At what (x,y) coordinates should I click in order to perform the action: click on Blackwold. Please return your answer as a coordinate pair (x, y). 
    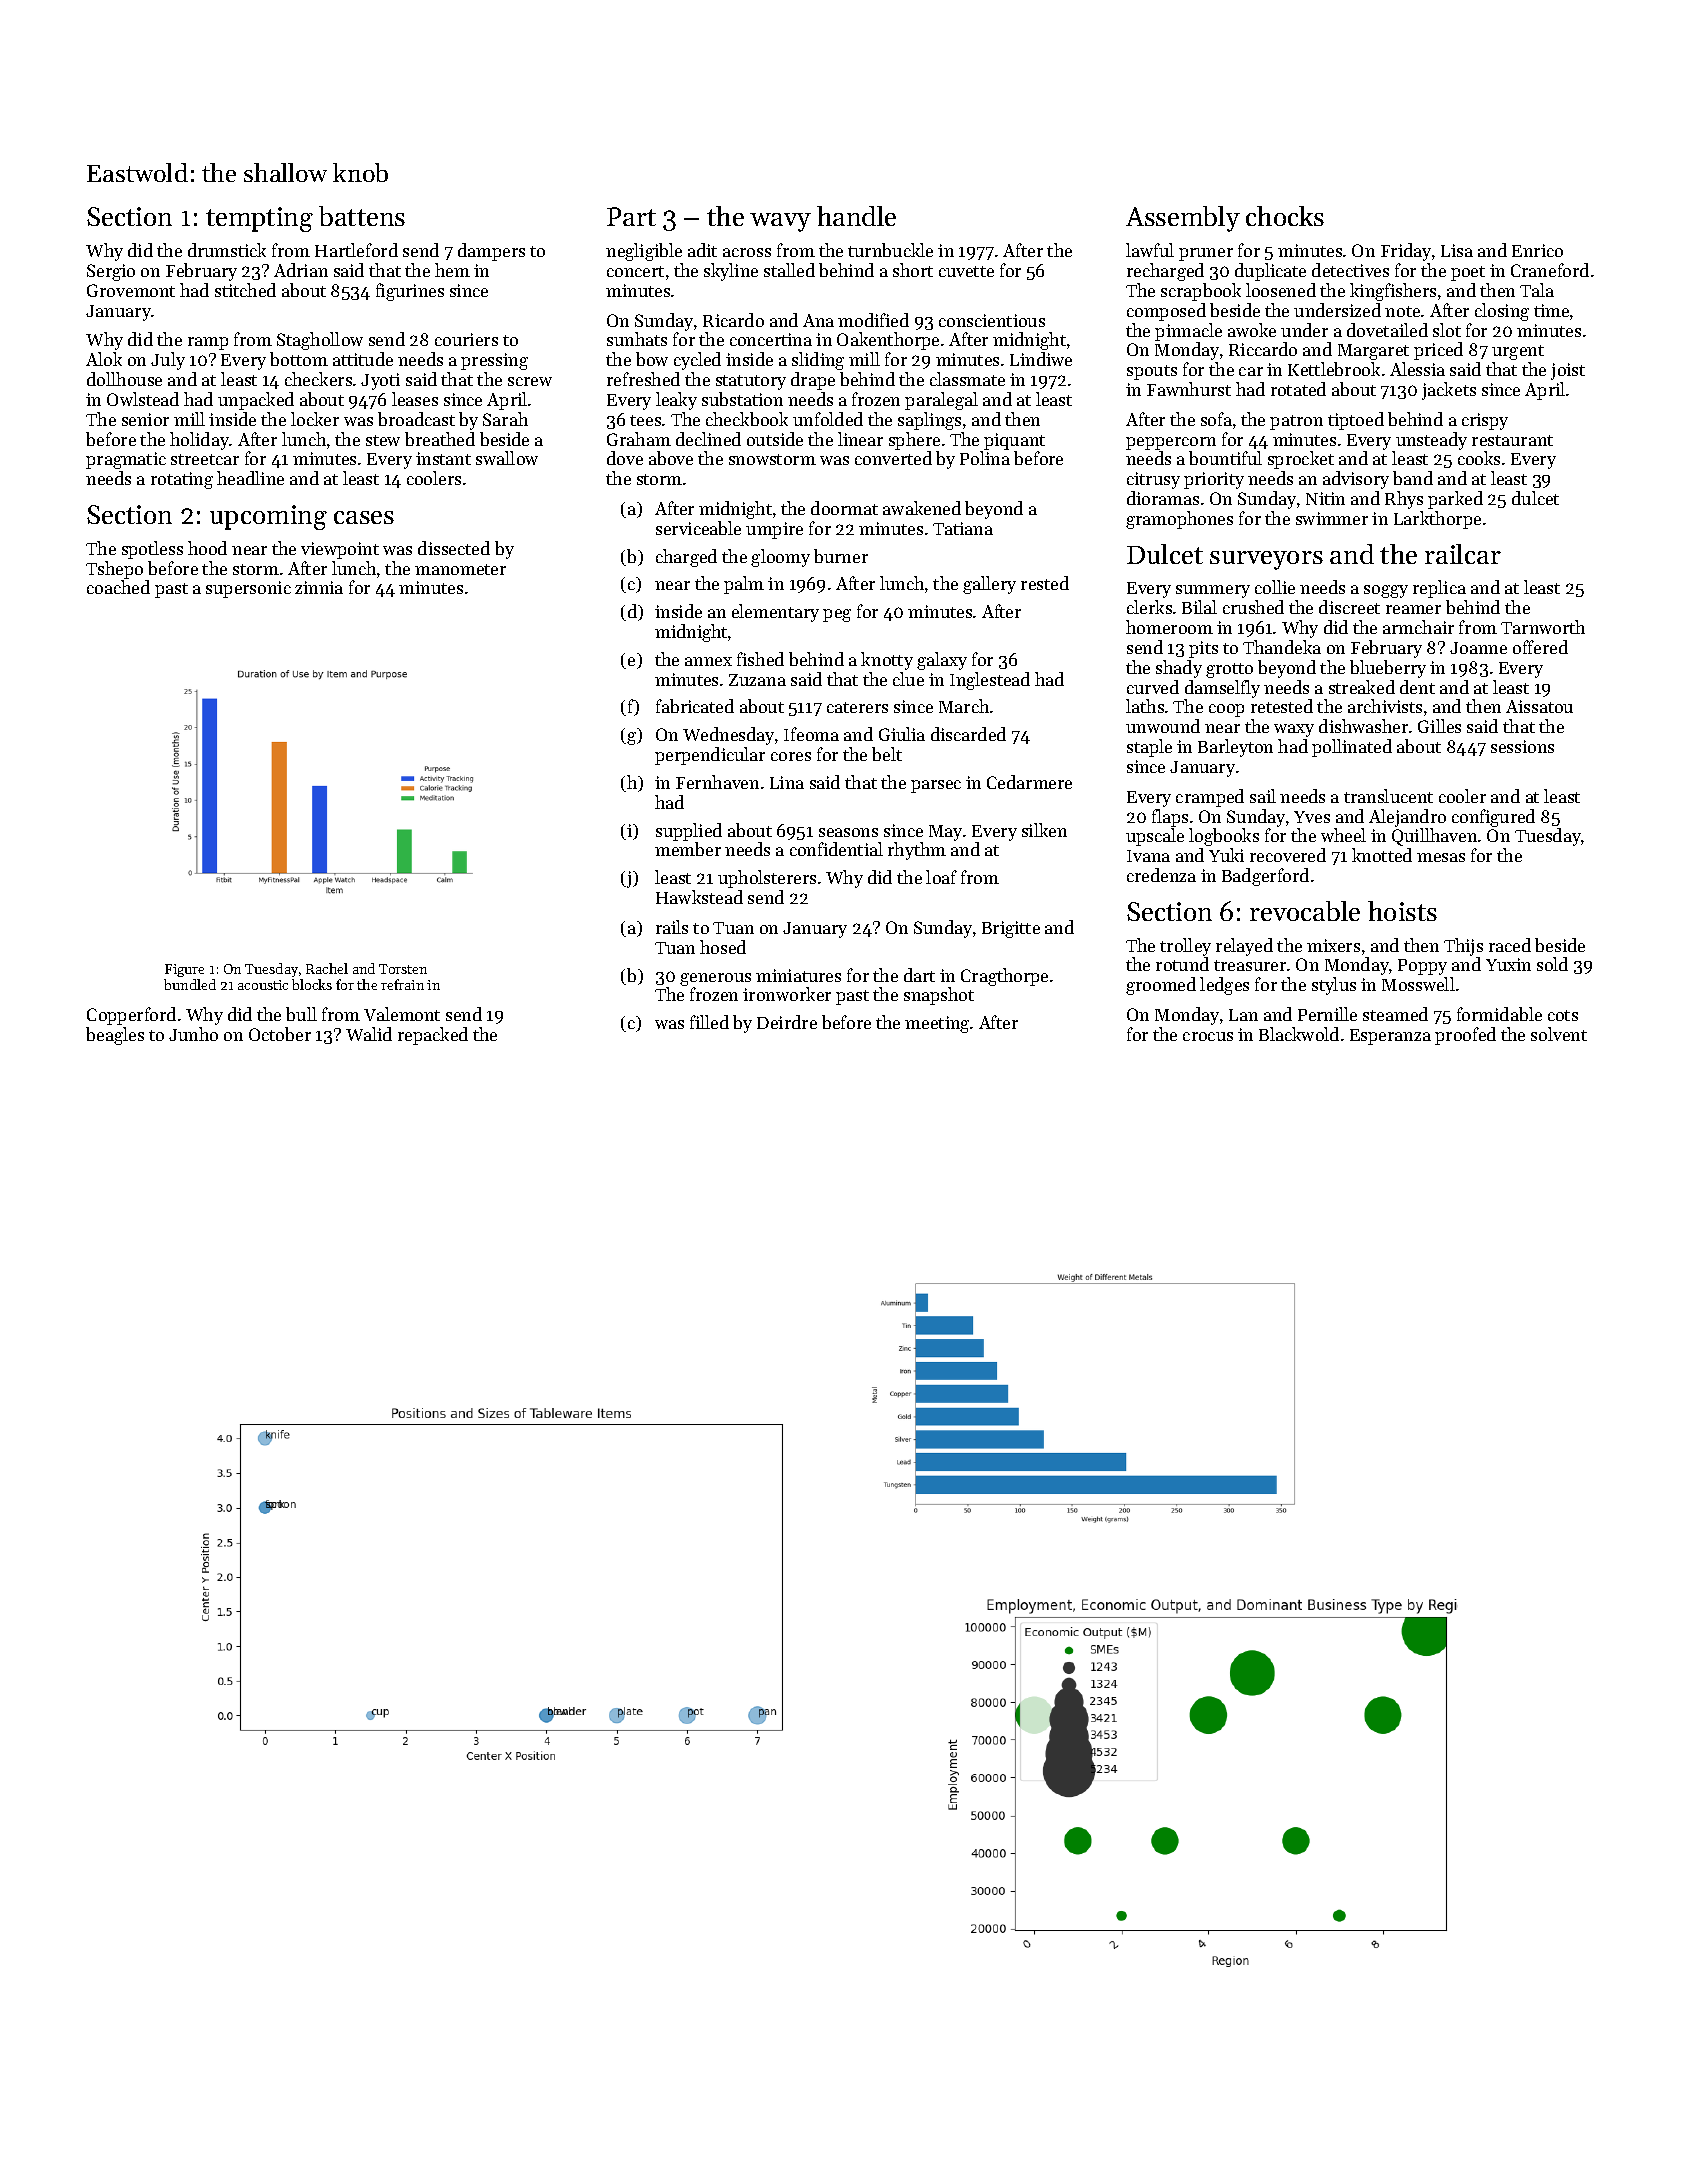
    Looking at the image, I should click on (1299, 1034).
